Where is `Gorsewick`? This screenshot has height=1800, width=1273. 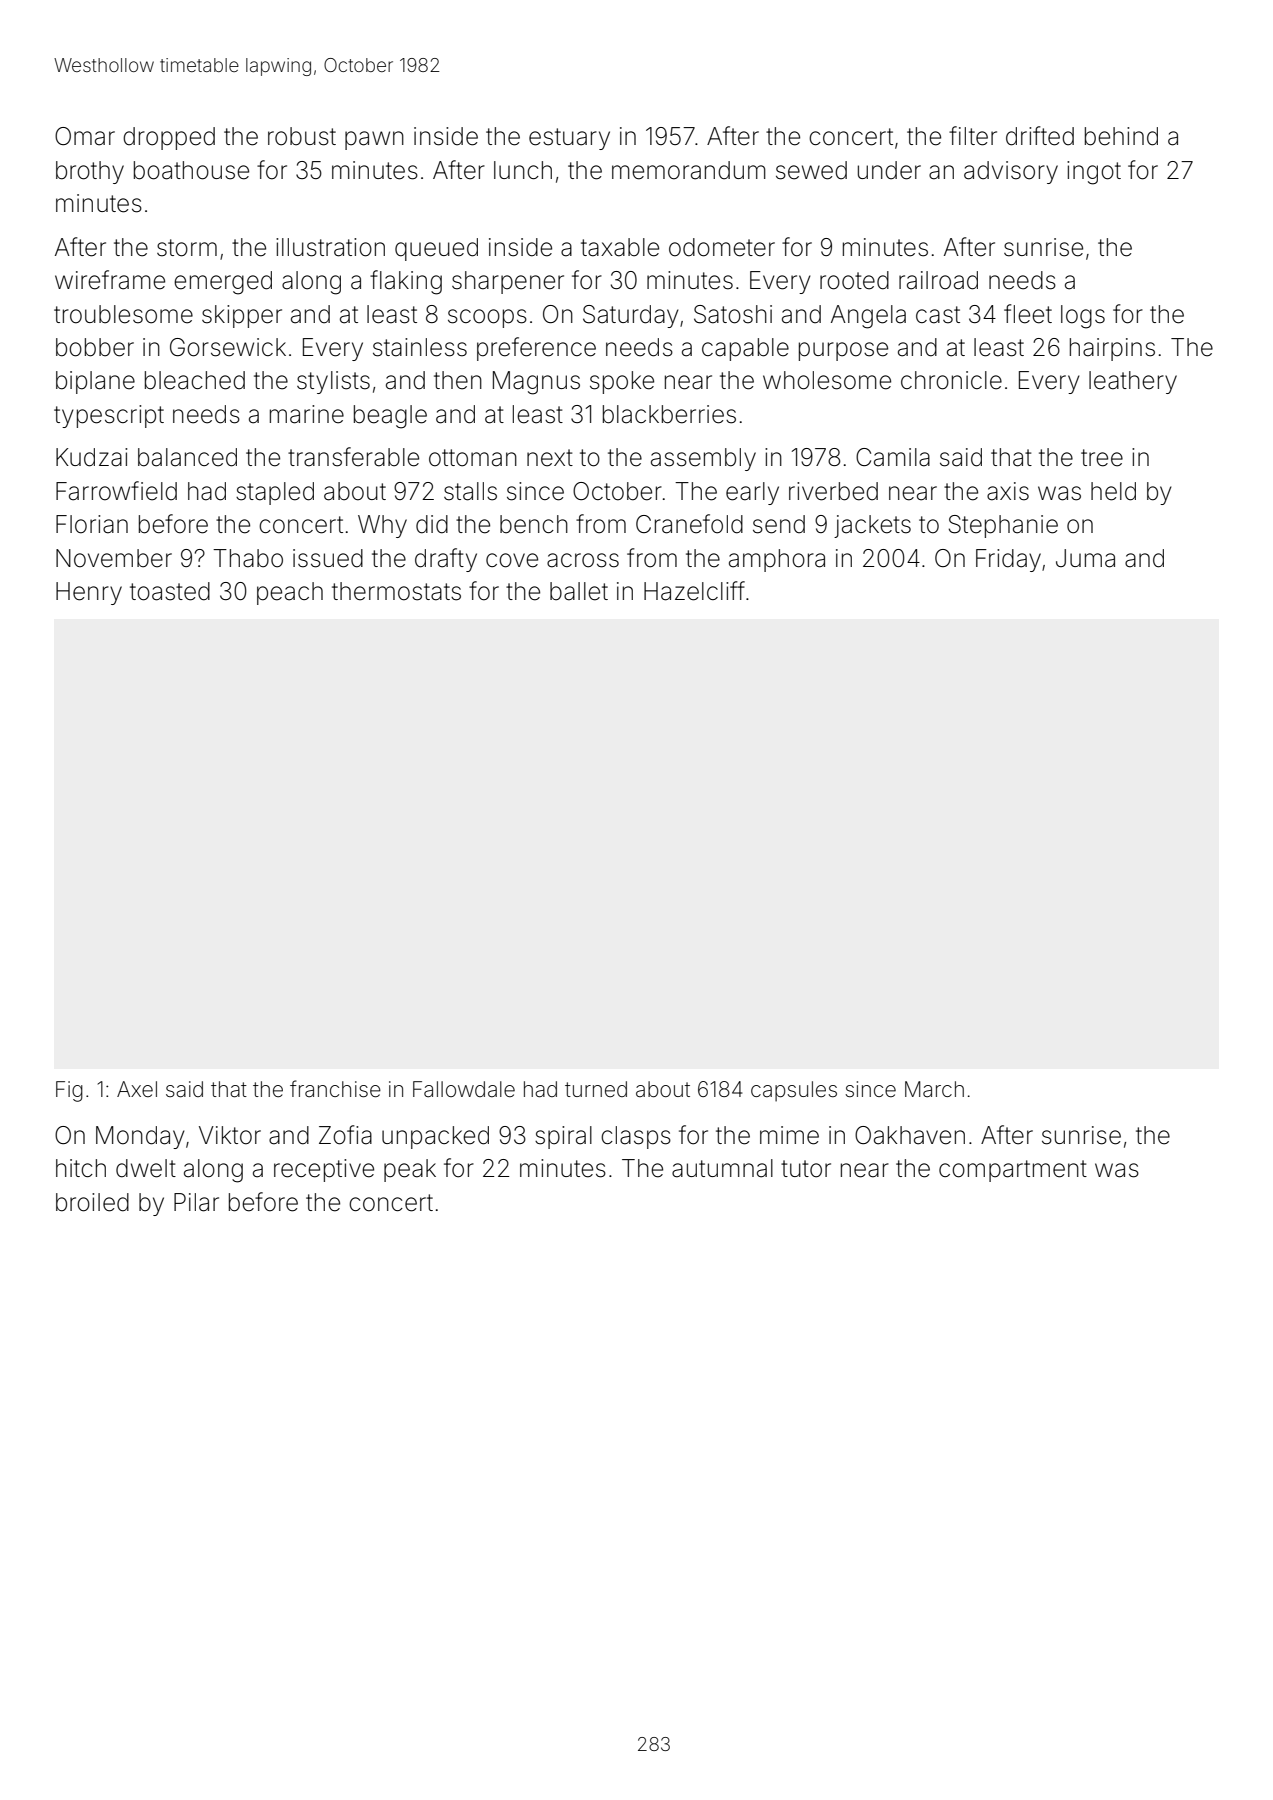 Gorsewick is located at coordinates (228, 347).
